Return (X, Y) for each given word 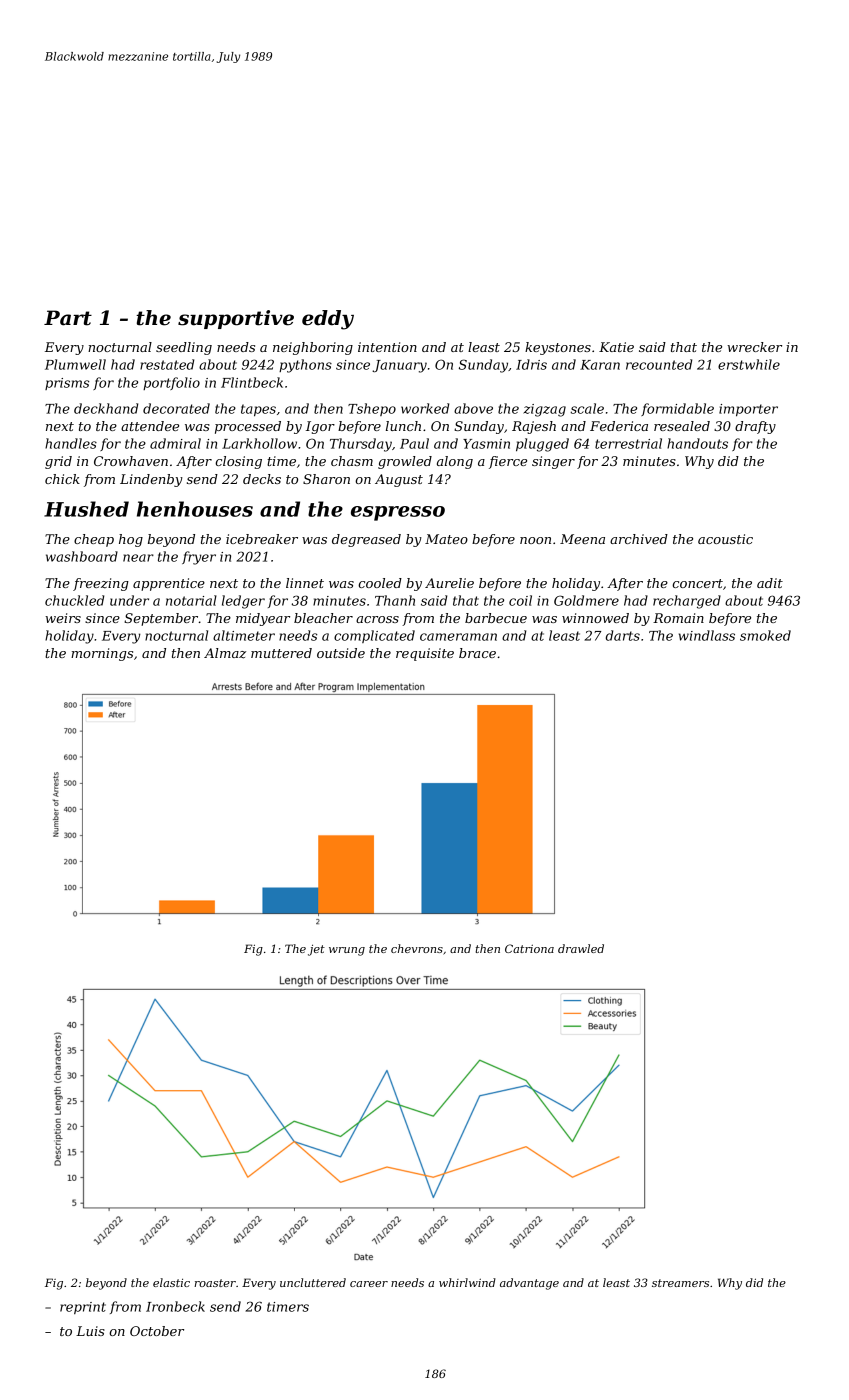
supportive (236, 319)
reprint (83, 1308)
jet (316, 950)
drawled (581, 948)
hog (131, 540)
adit (770, 583)
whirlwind (467, 1282)
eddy (328, 320)
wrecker (754, 347)
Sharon (326, 479)
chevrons (417, 948)
